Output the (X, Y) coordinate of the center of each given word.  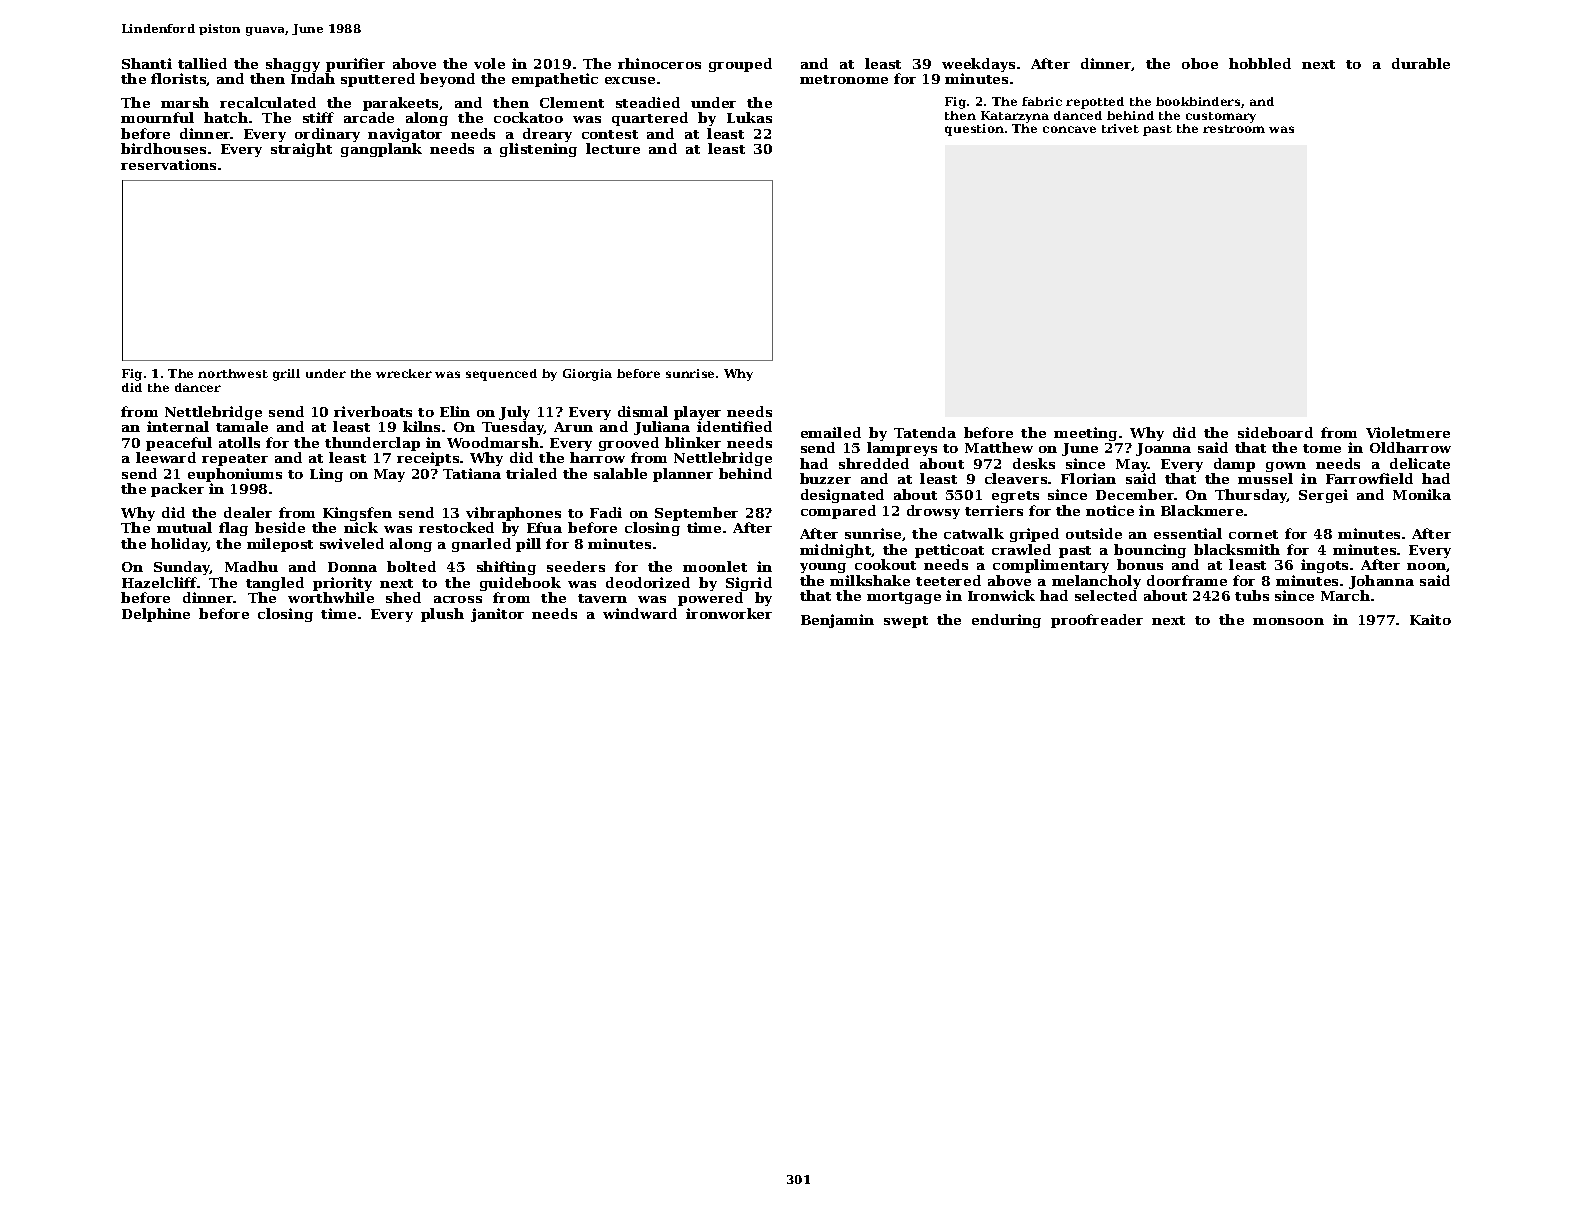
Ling (326, 475)
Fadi (606, 512)
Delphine (156, 615)
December (1135, 494)
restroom (1234, 129)
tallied (202, 63)
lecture (613, 148)
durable (1421, 63)
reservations (168, 164)
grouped (740, 65)
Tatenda (925, 432)
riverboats (373, 411)
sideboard (1275, 432)
